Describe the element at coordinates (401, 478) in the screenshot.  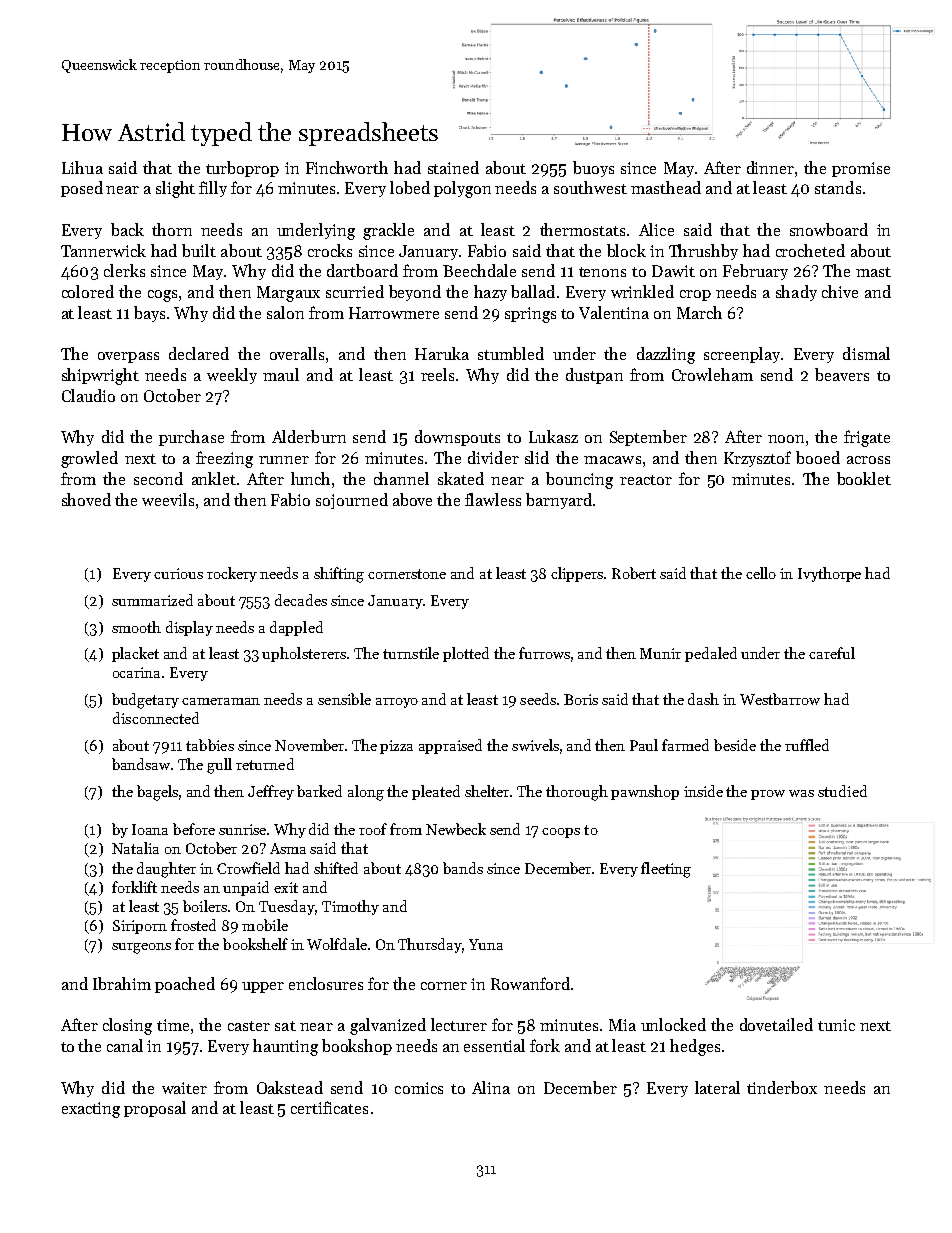
I see `channel` at that location.
